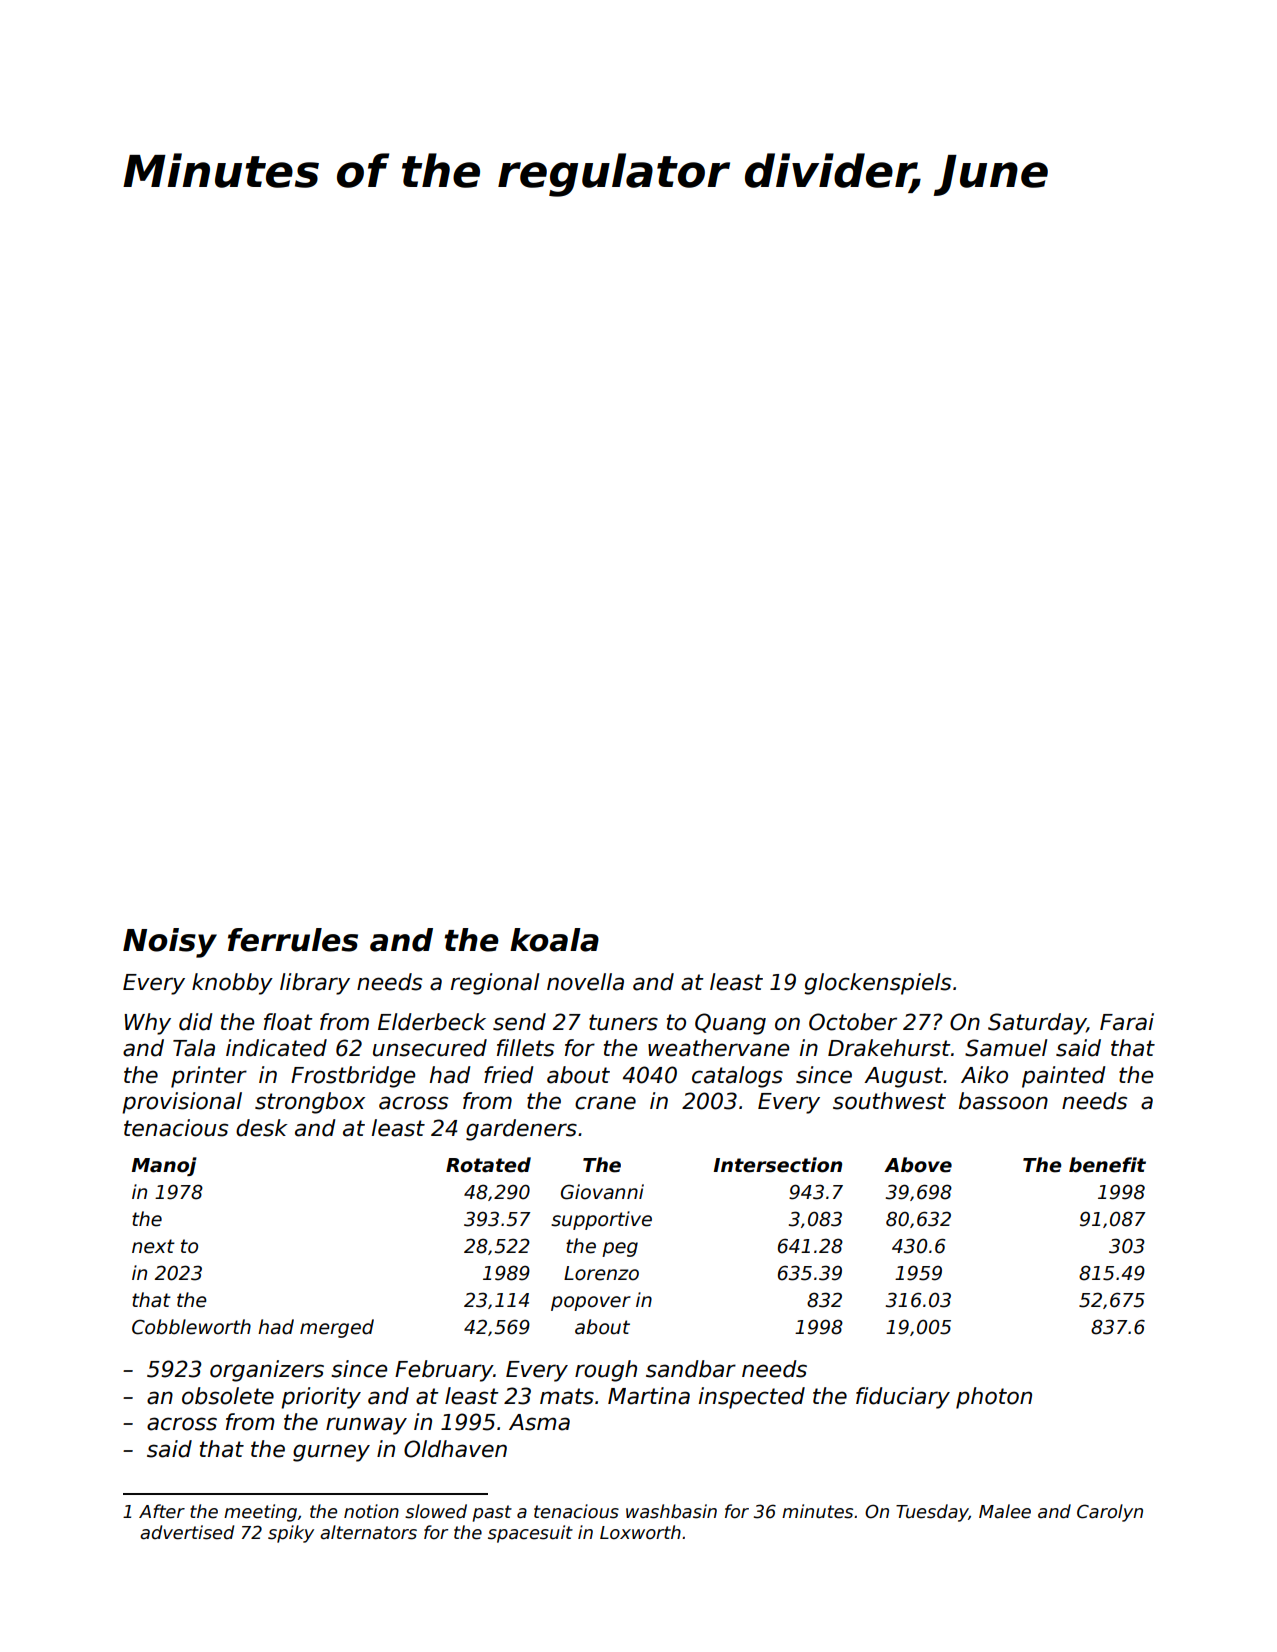 The image size is (1277, 1652). Describe the element at coordinates (877, 984) in the screenshot. I see `glockenspiels` at that location.
